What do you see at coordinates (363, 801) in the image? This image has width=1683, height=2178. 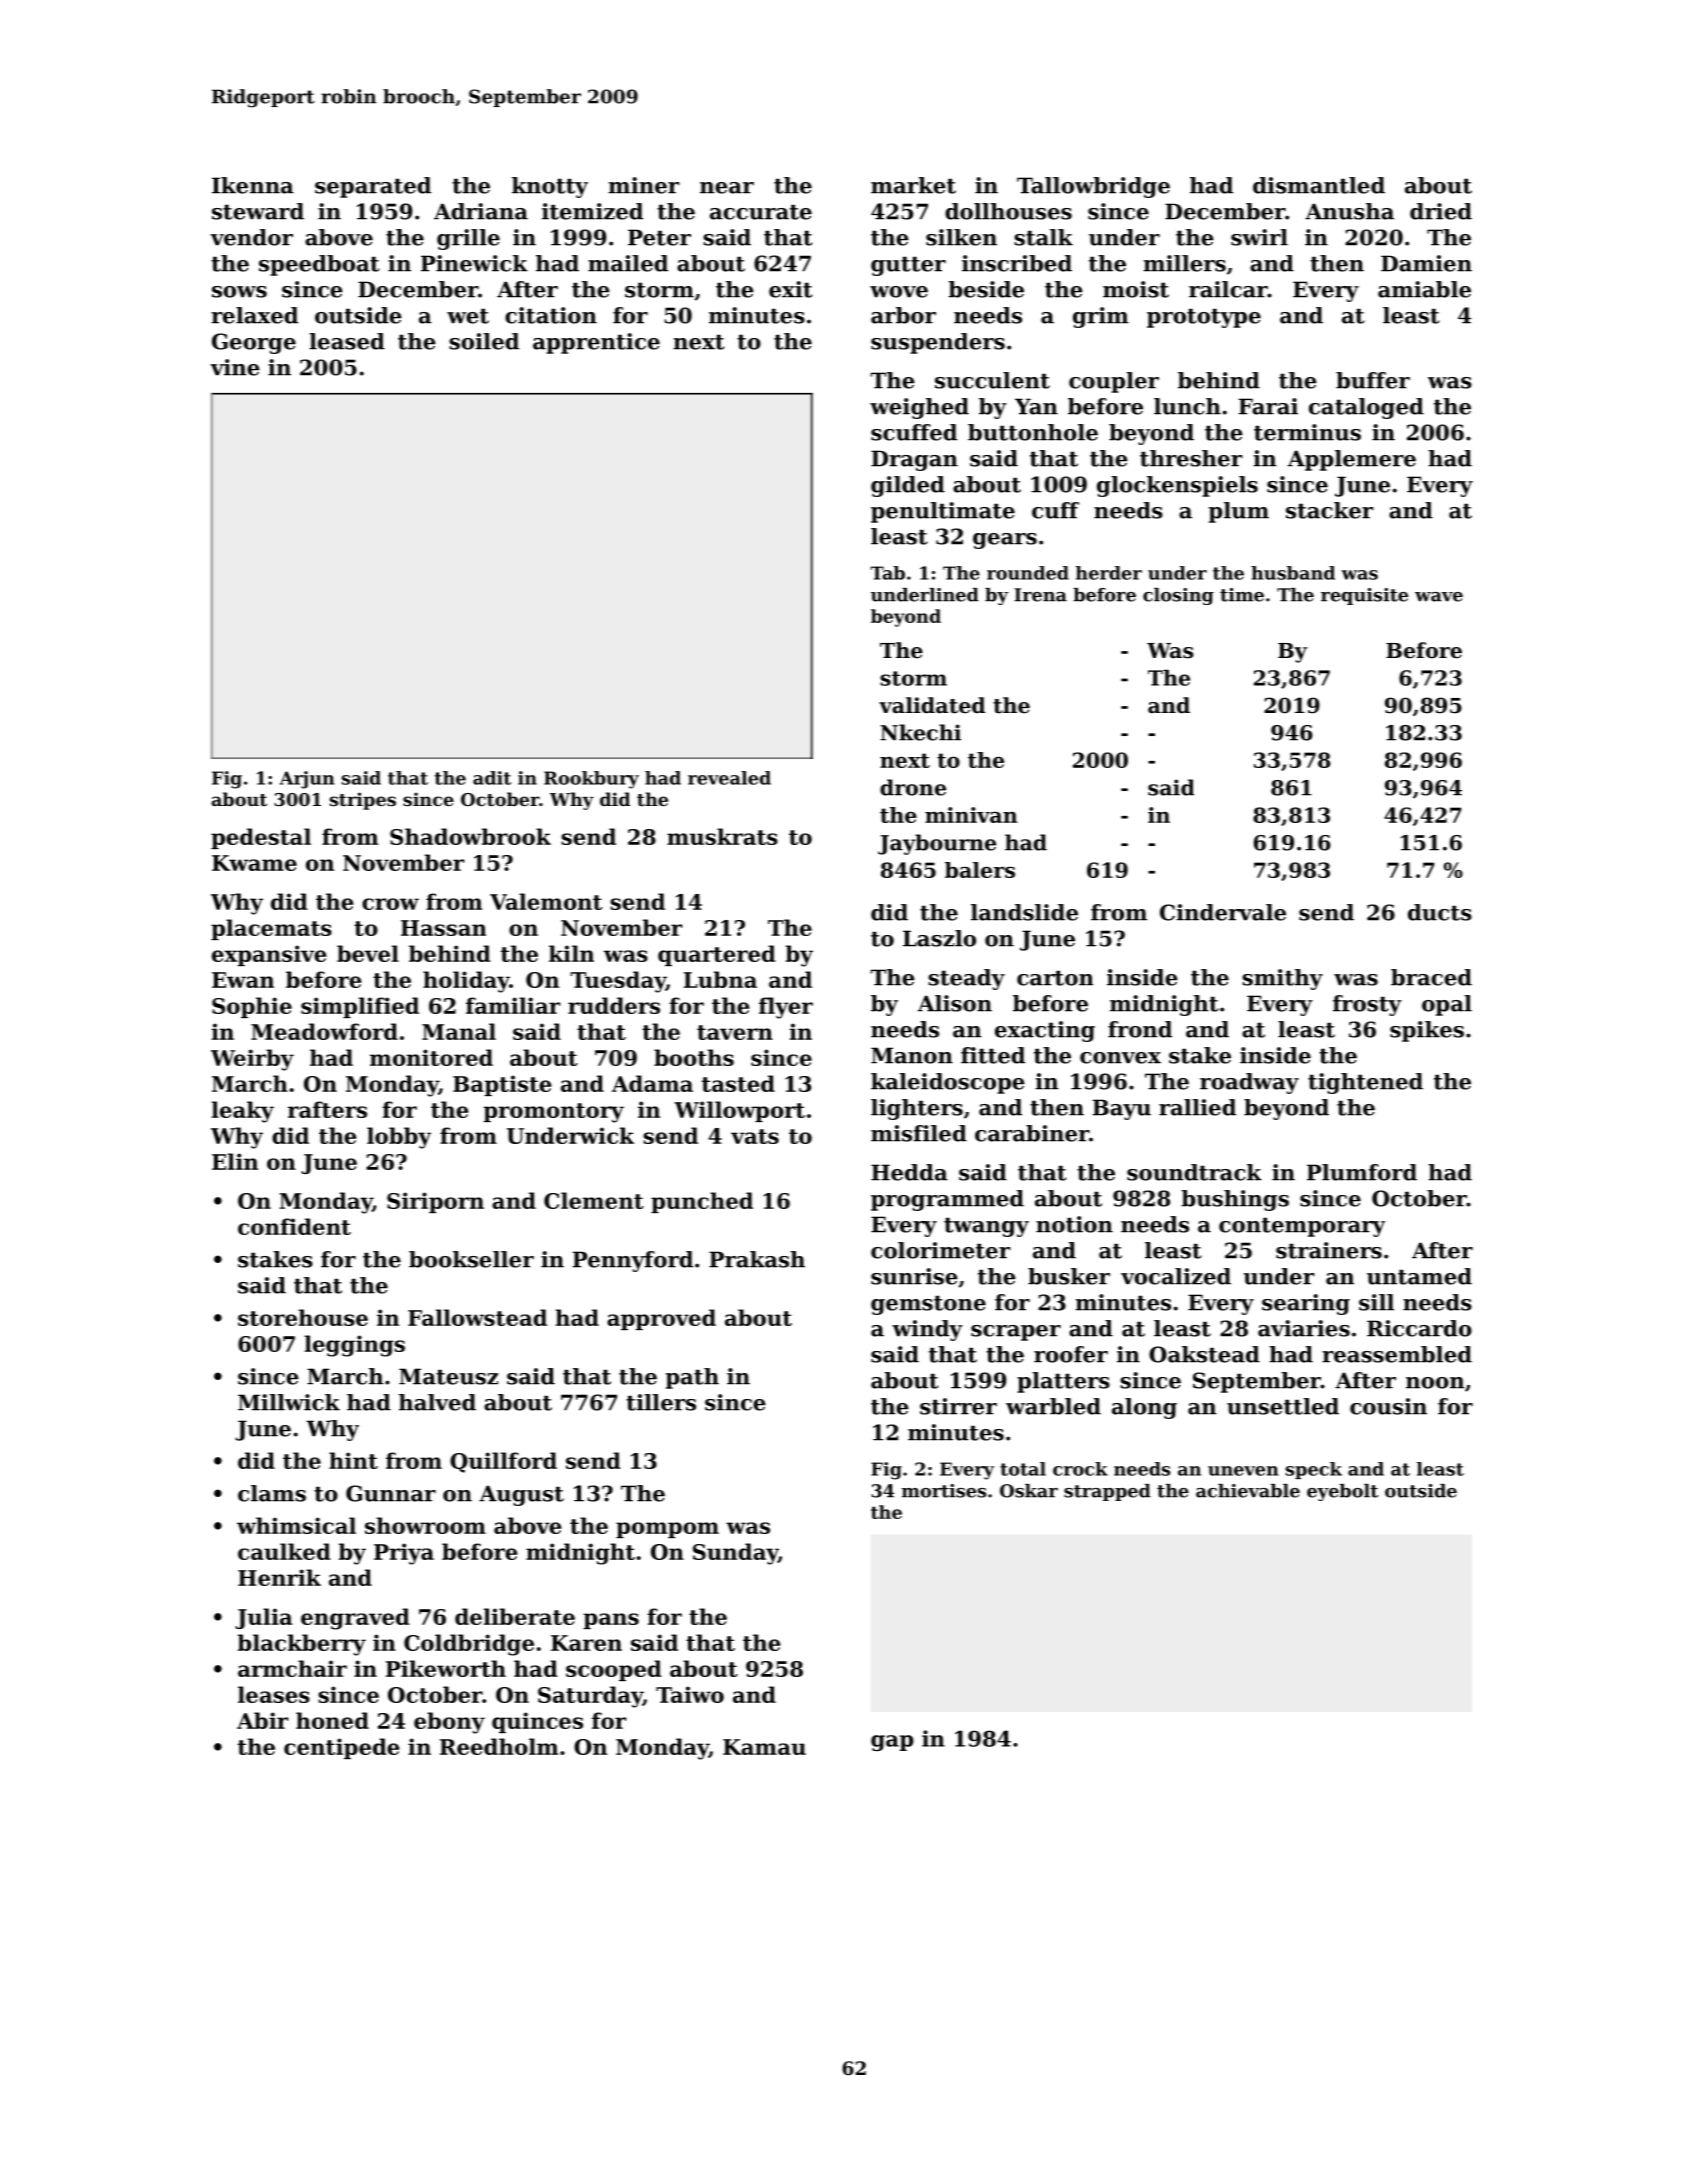 I see `stripes` at bounding box center [363, 801].
